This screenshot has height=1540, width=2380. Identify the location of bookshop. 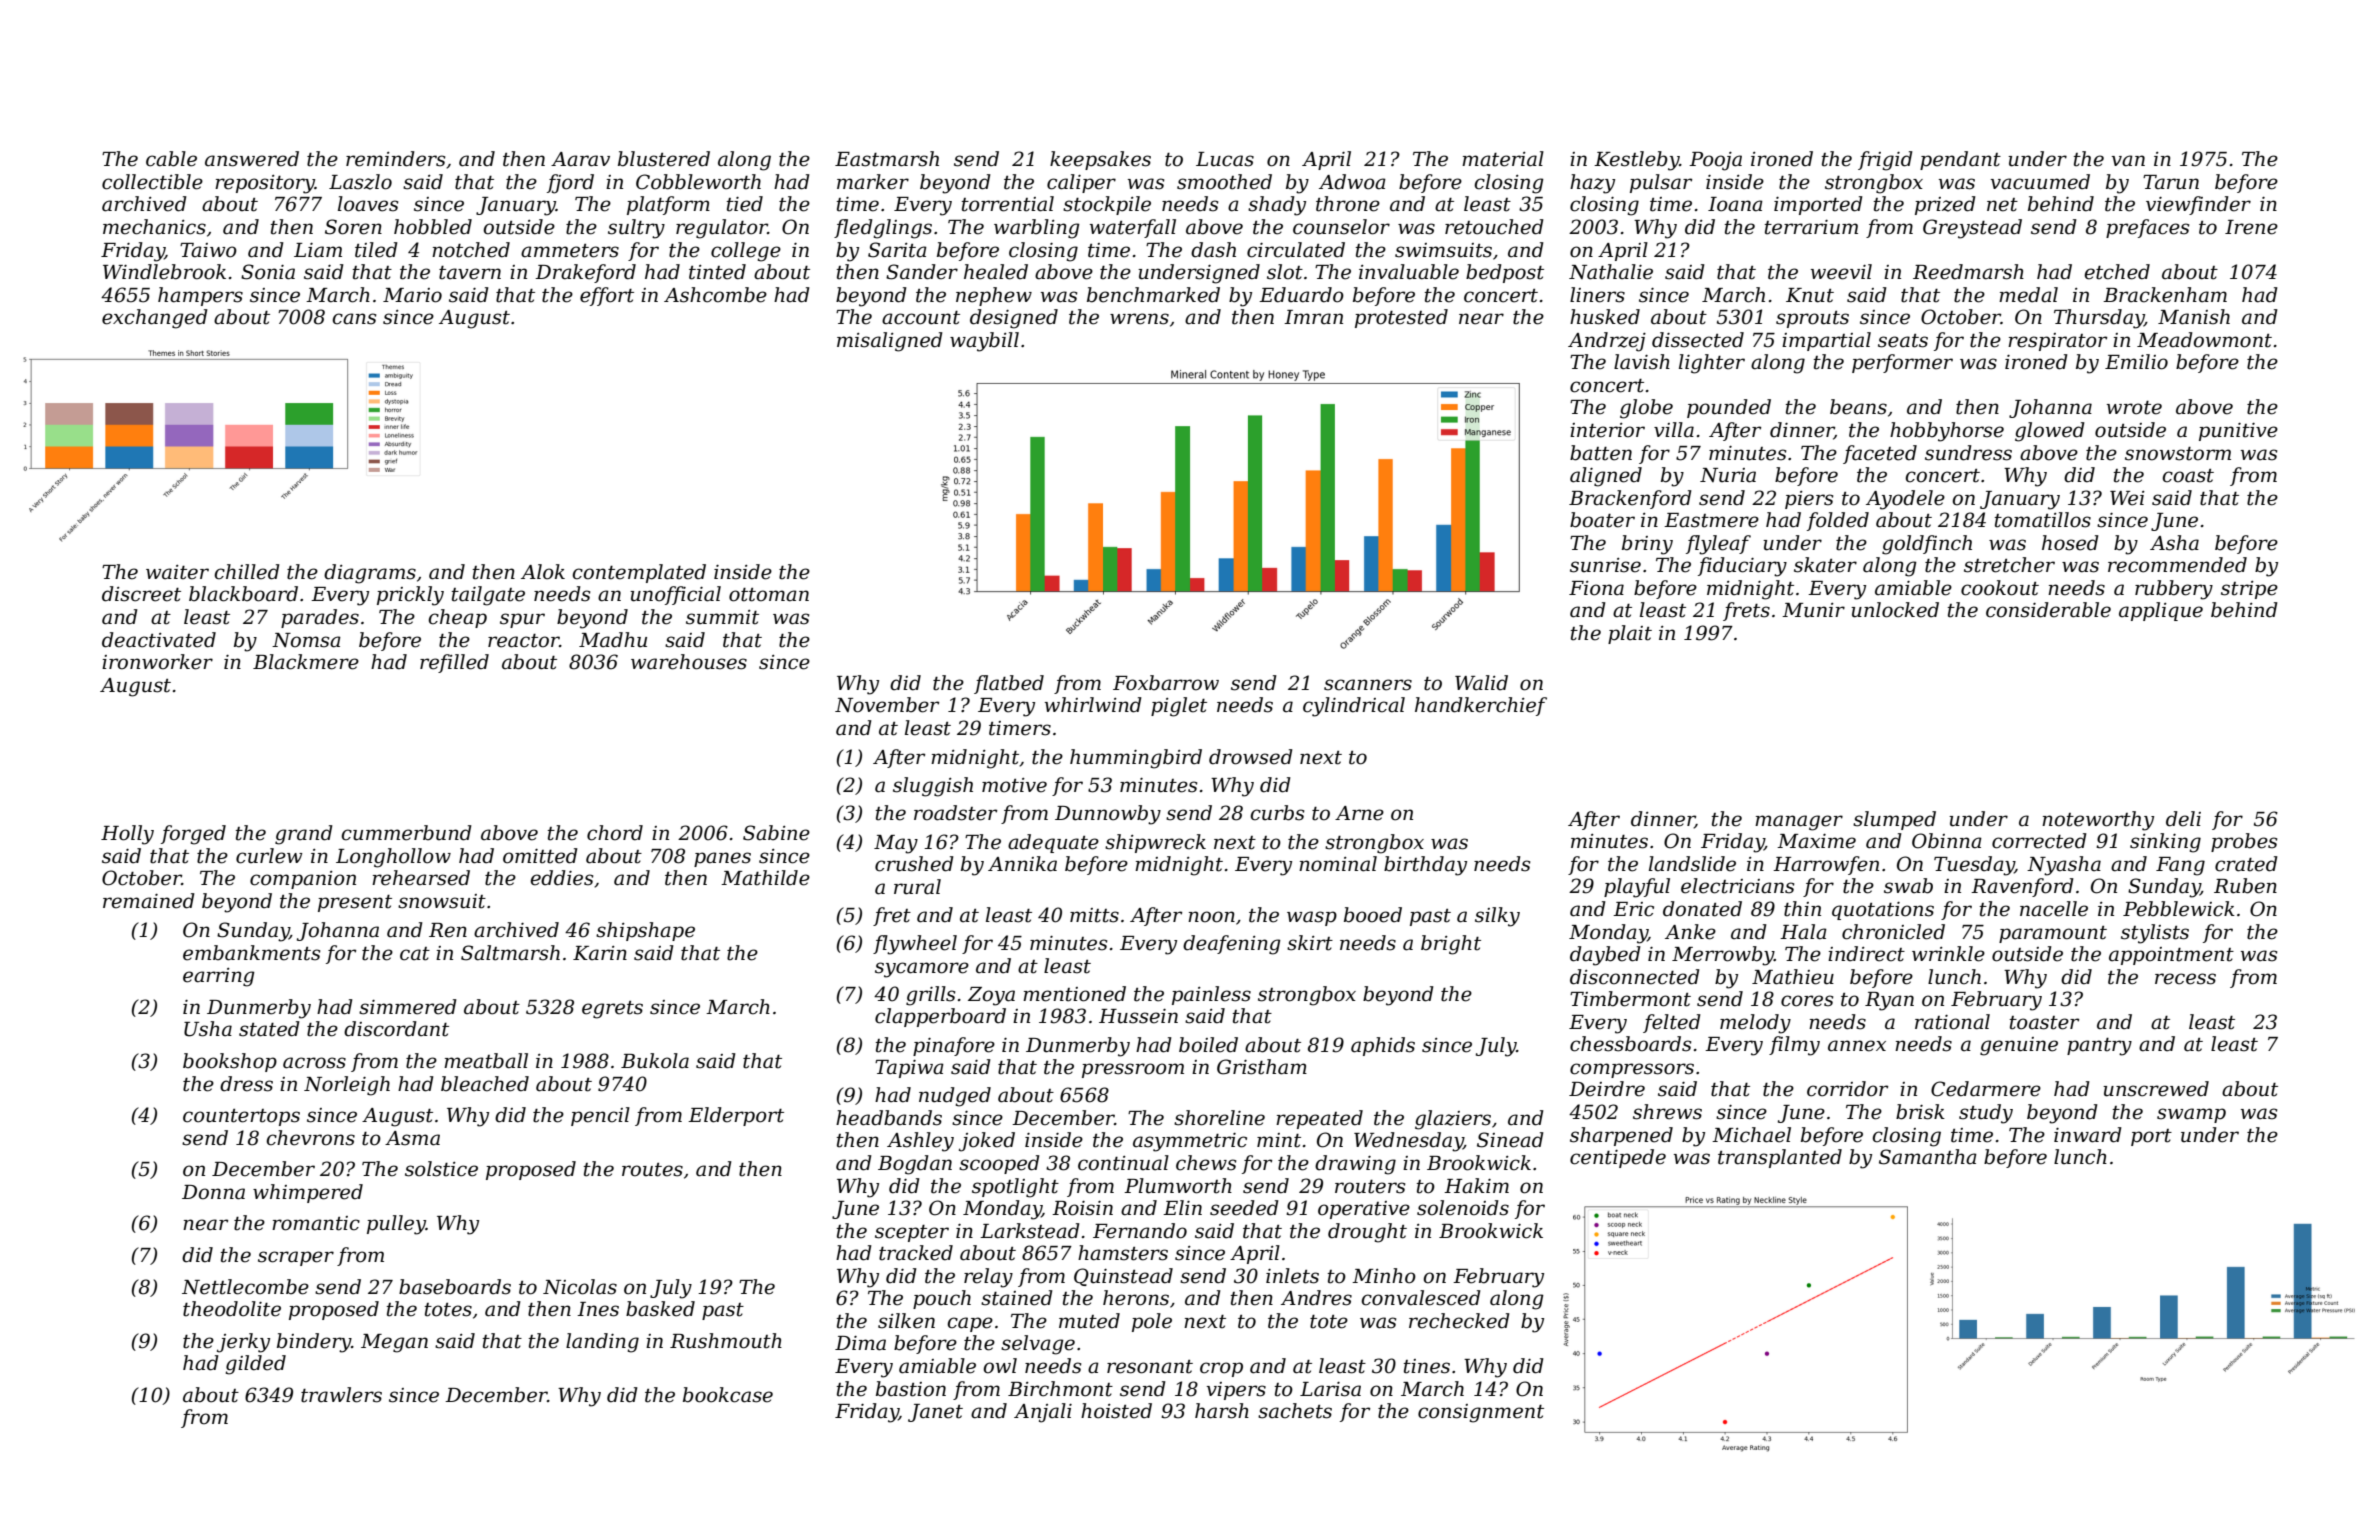
(230, 1062).
